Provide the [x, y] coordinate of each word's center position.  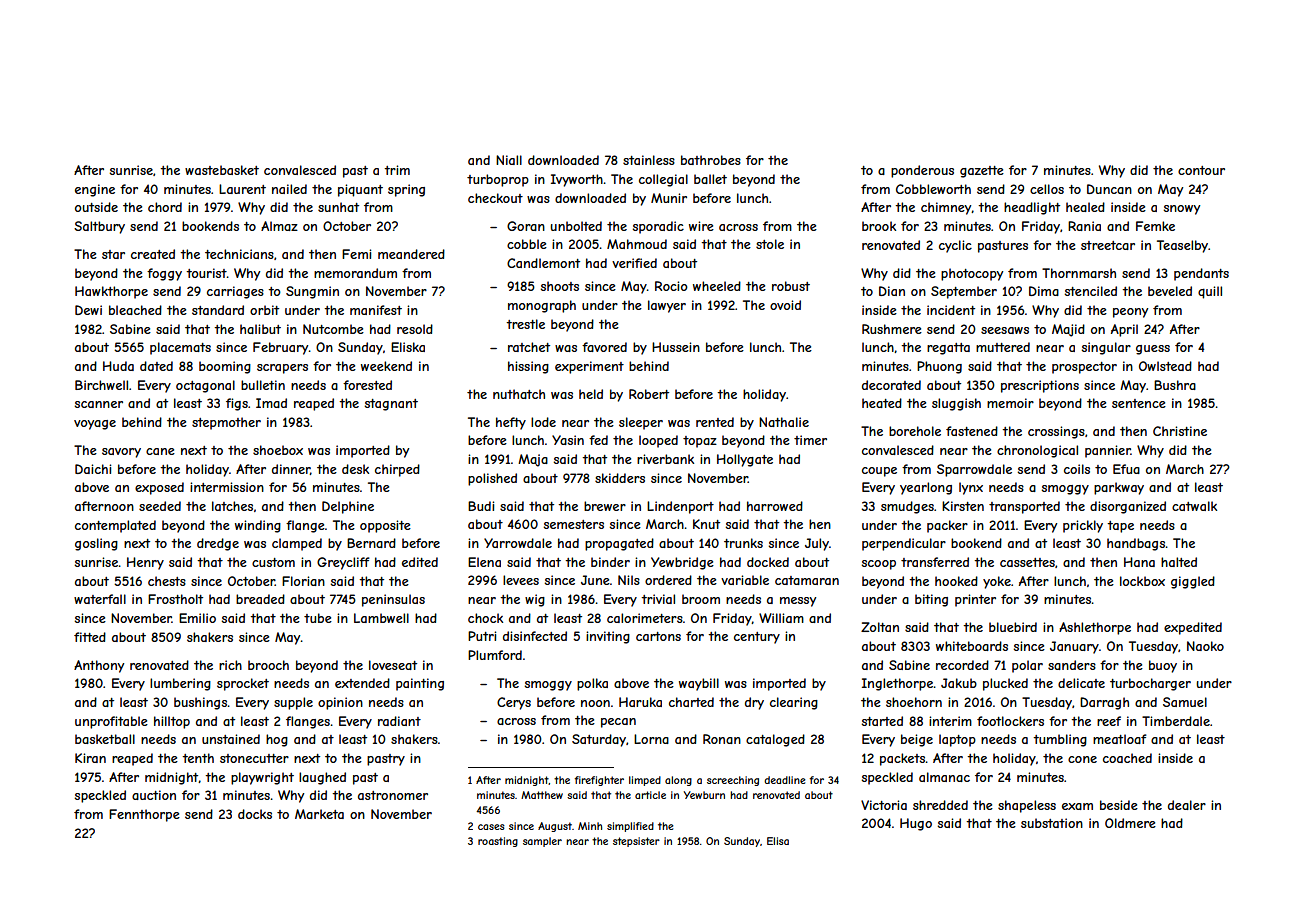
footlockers [1010, 721]
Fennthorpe [144, 815]
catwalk [1194, 506]
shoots [560, 286]
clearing [794, 703]
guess [1153, 350]
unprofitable [111, 722]
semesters [574, 524]
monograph [542, 306]
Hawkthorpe [111, 292]
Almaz [279, 226]
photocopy [972, 274]
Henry [145, 563]
